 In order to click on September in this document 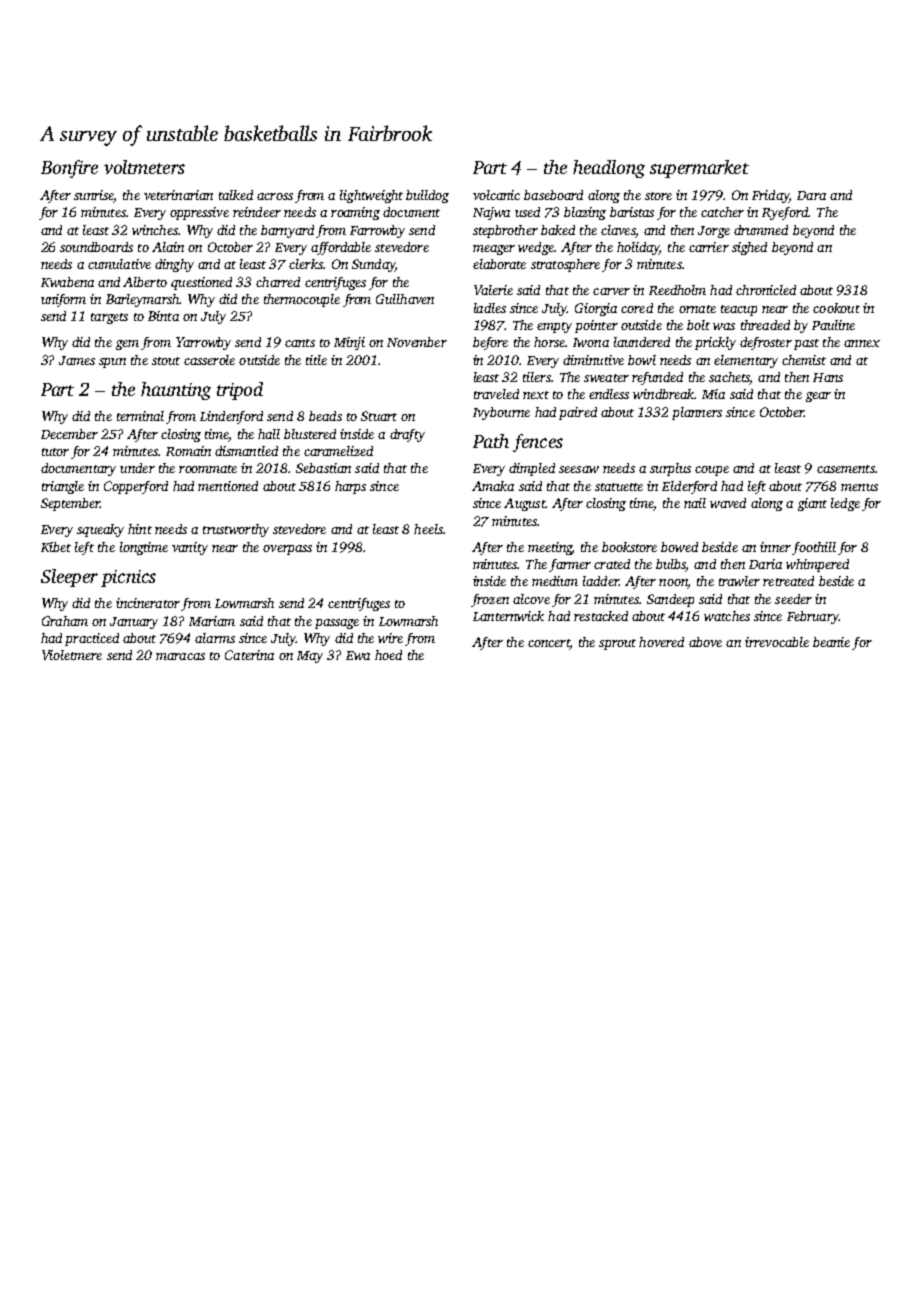, I will do `click(70, 504)`.
